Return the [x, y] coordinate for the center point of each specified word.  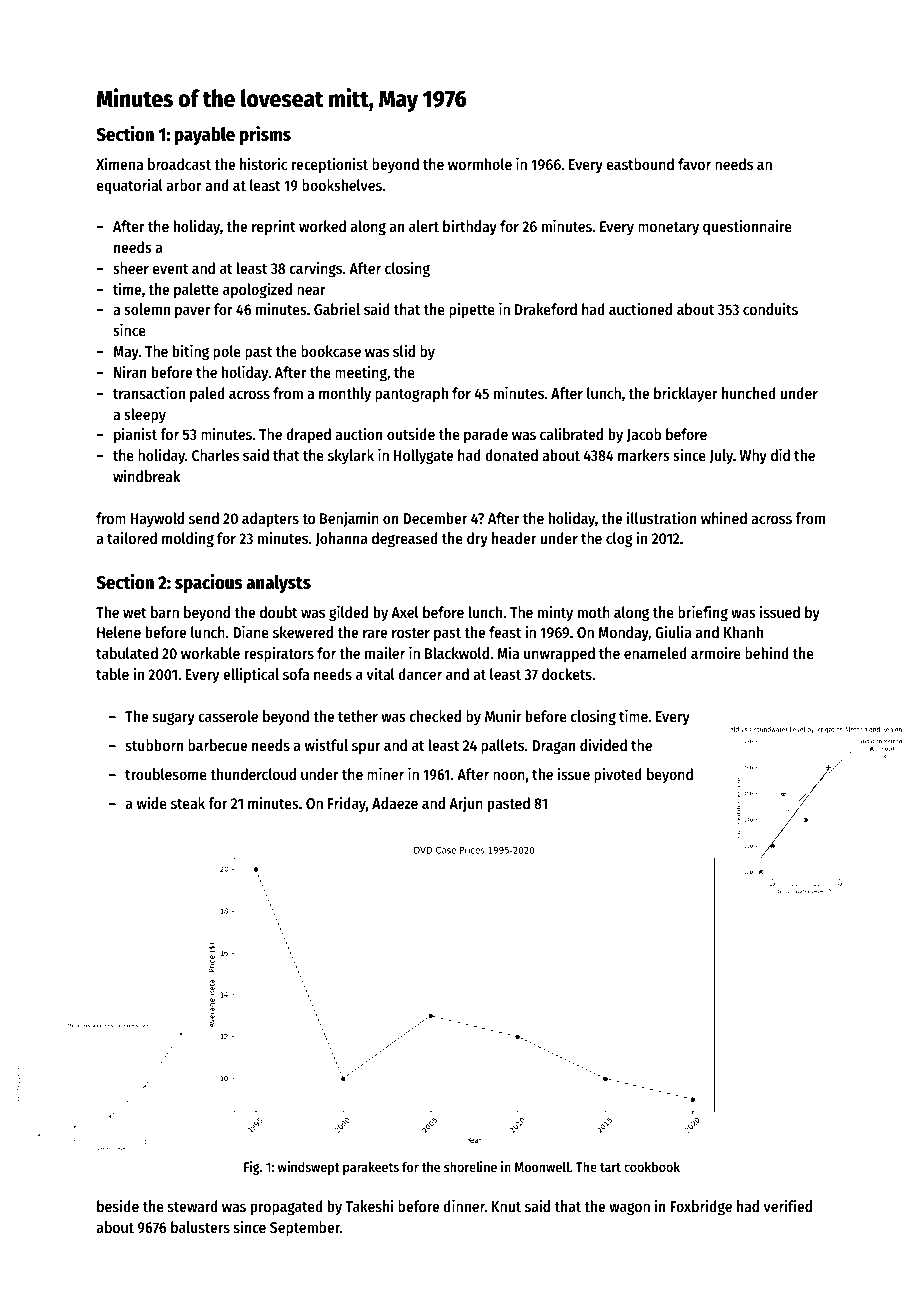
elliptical [251, 675]
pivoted [618, 776]
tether [358, 716]
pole [227, 353]
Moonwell [542, 1166]
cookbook [652, 1166]
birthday [470, 227]
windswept [309, 1168]
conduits [770, 308]
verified [787, 1206]
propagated [287, 1208]
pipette [472, 310]
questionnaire [747, 227]
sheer [131, 268]
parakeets [371, 1168]
